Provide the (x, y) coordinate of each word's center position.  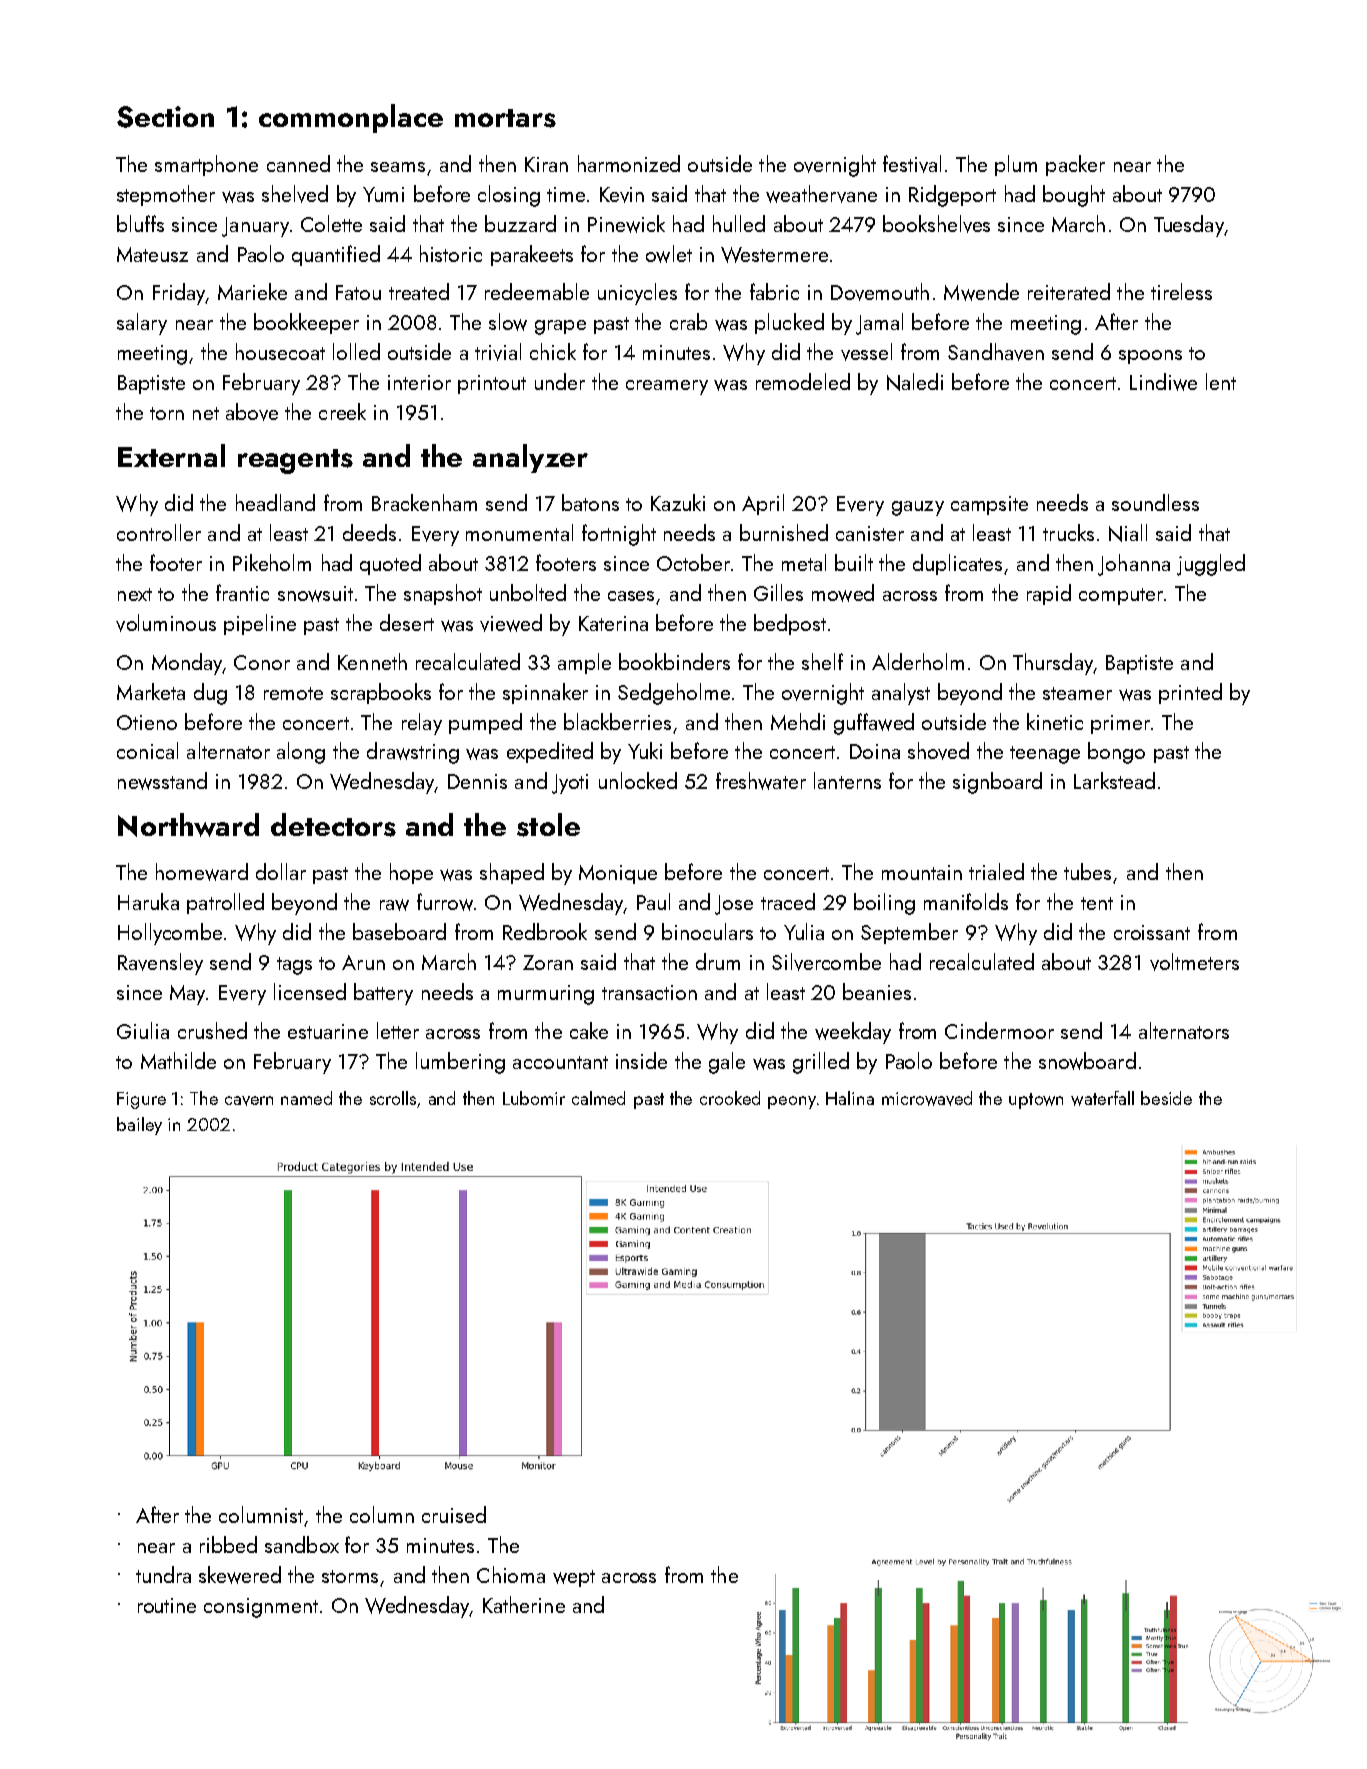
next (135, 594)
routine (167, 1605)
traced (788, 901)
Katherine (524, 1604)
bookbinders (674, 661)
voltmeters (1194, 962)
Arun (363, 962)
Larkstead (1114, 780)
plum (1016, 165)
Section (165, 117)
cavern (249, 1101)
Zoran (548, 962)
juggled (1211, 565)
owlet (669, 254)
